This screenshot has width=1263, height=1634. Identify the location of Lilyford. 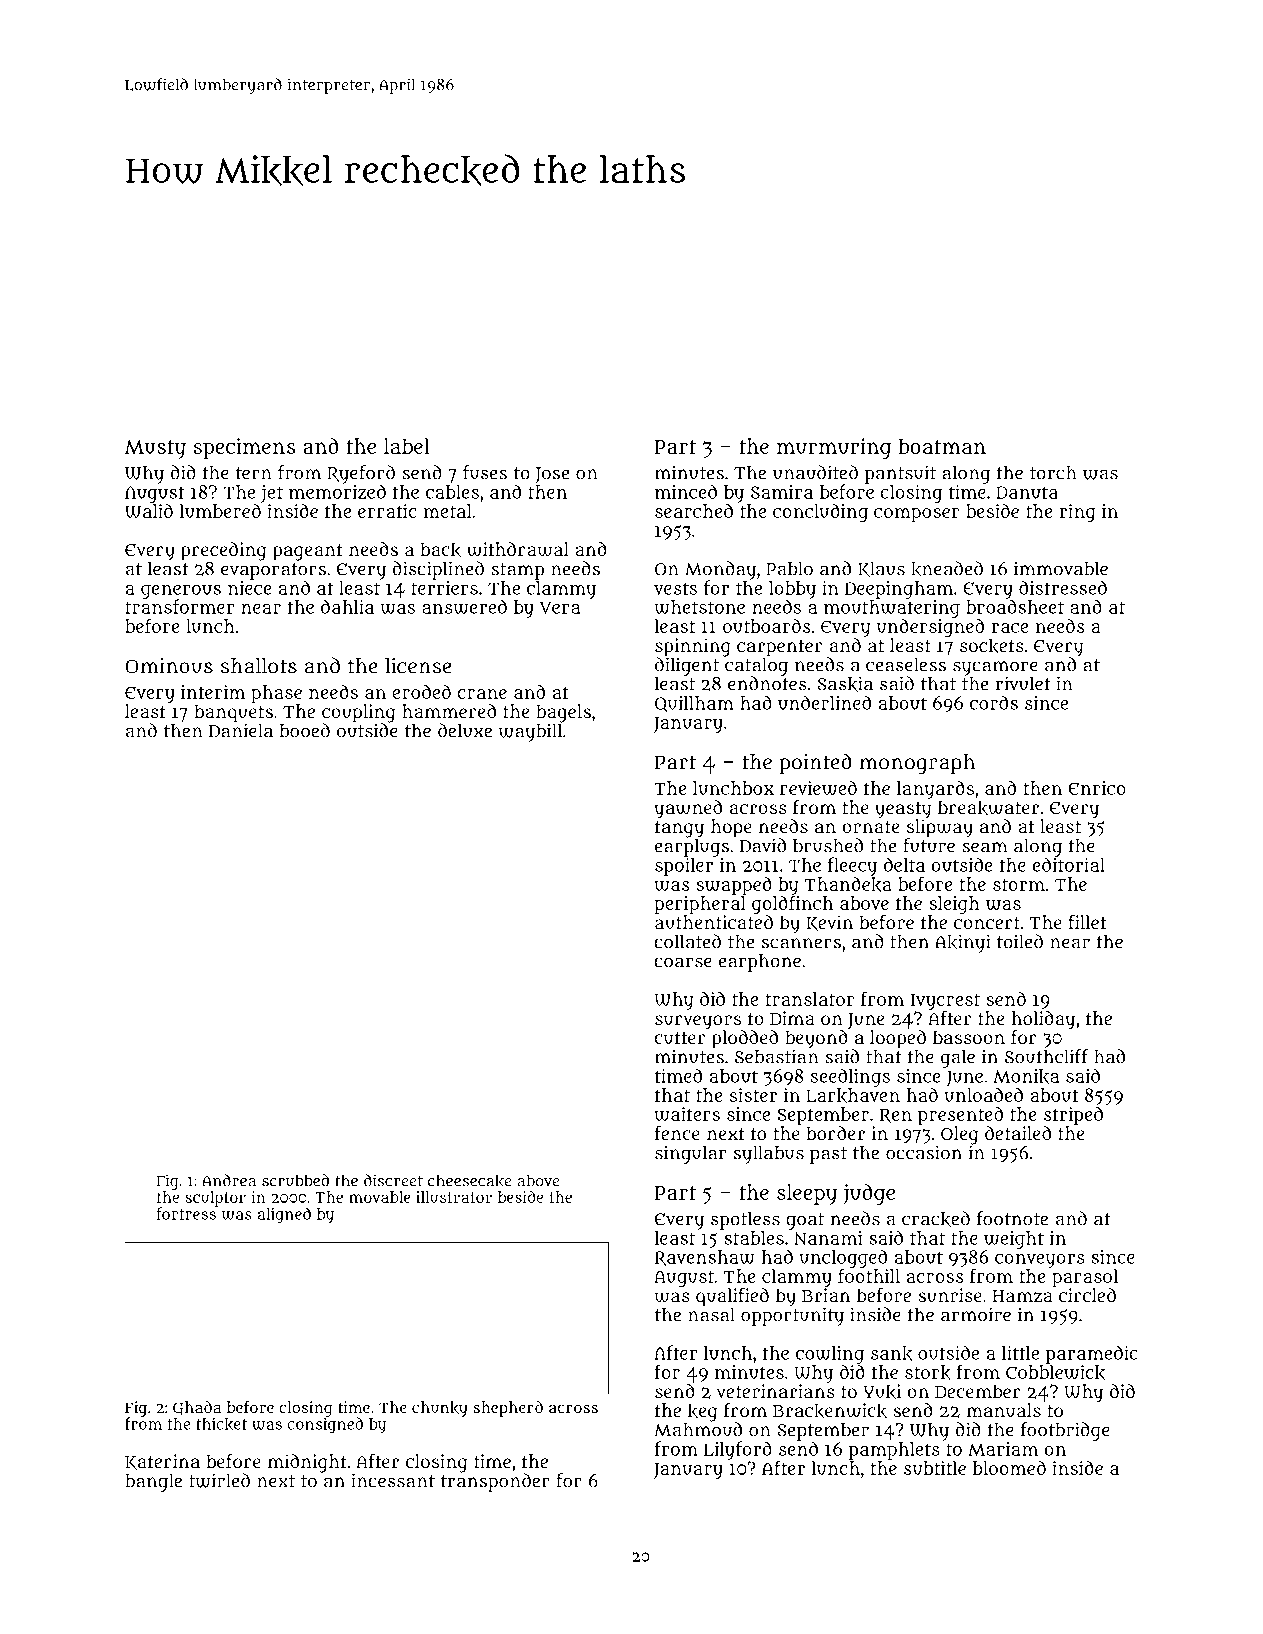
(738, 1450).
